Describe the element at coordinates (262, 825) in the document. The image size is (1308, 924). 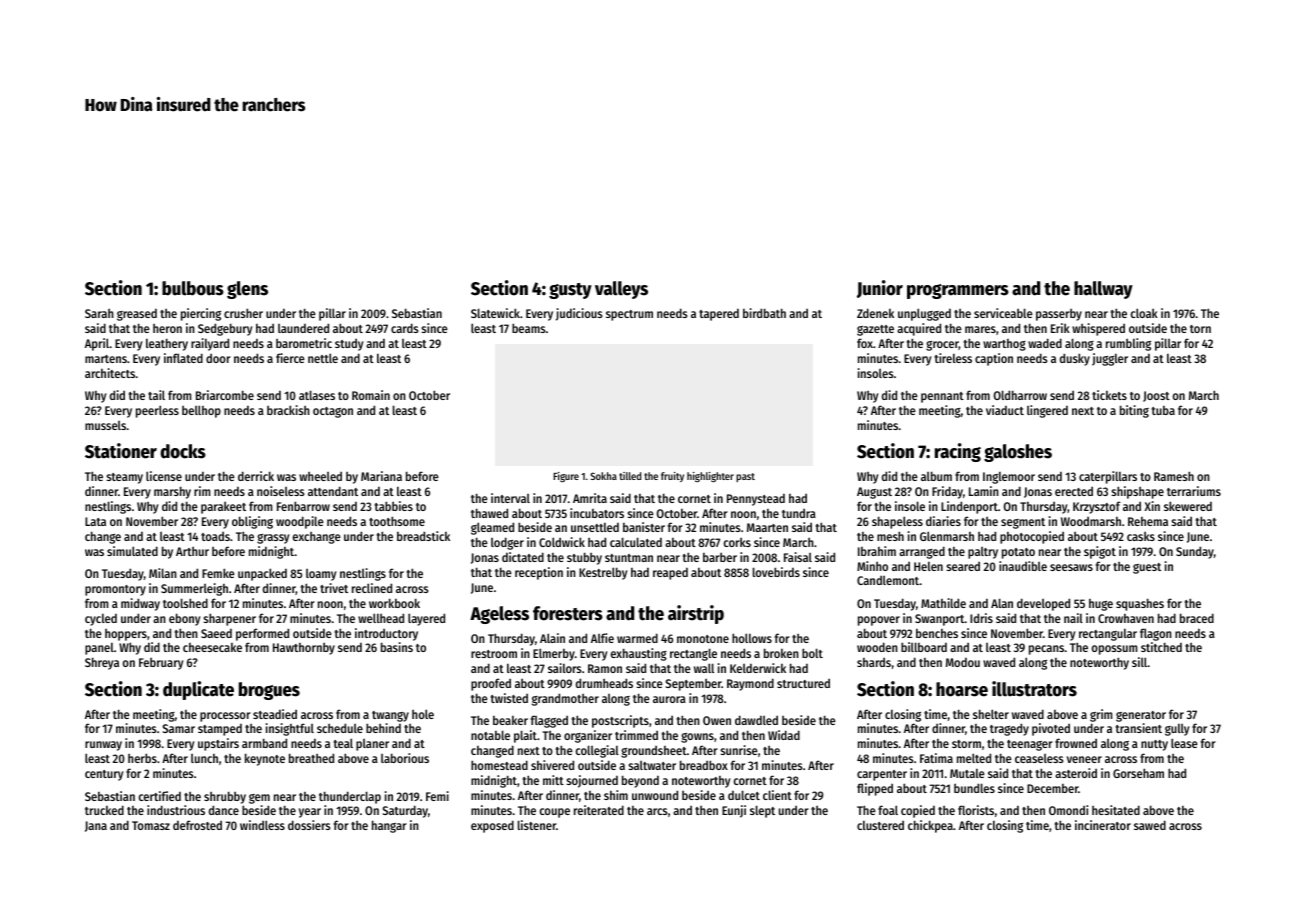
I see `windless` at that location.
